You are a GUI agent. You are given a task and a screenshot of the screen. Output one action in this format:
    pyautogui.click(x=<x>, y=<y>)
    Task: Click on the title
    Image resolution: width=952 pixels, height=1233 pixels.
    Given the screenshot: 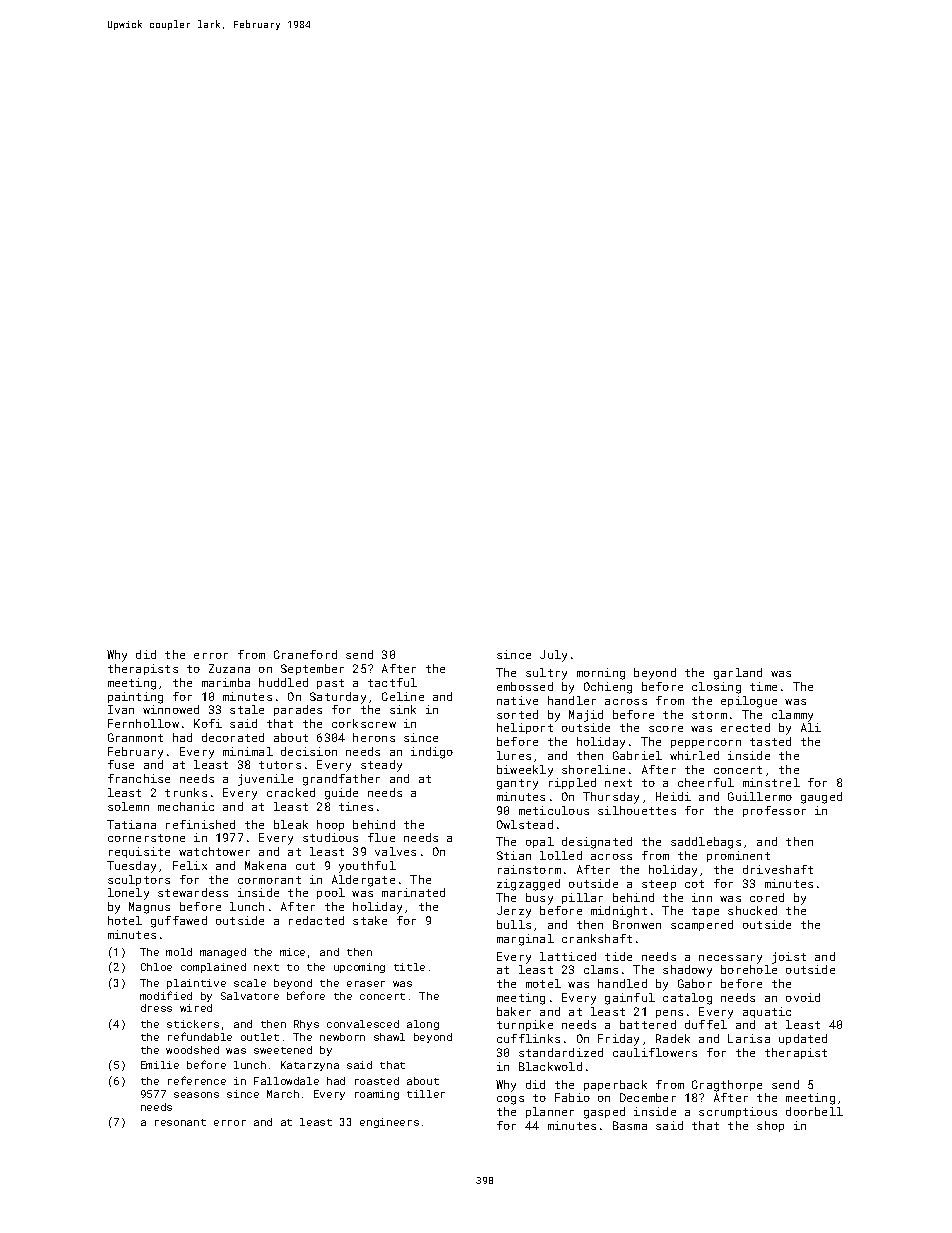 What is the action you would take?
    pyautogui.click(x=409, y=967)
